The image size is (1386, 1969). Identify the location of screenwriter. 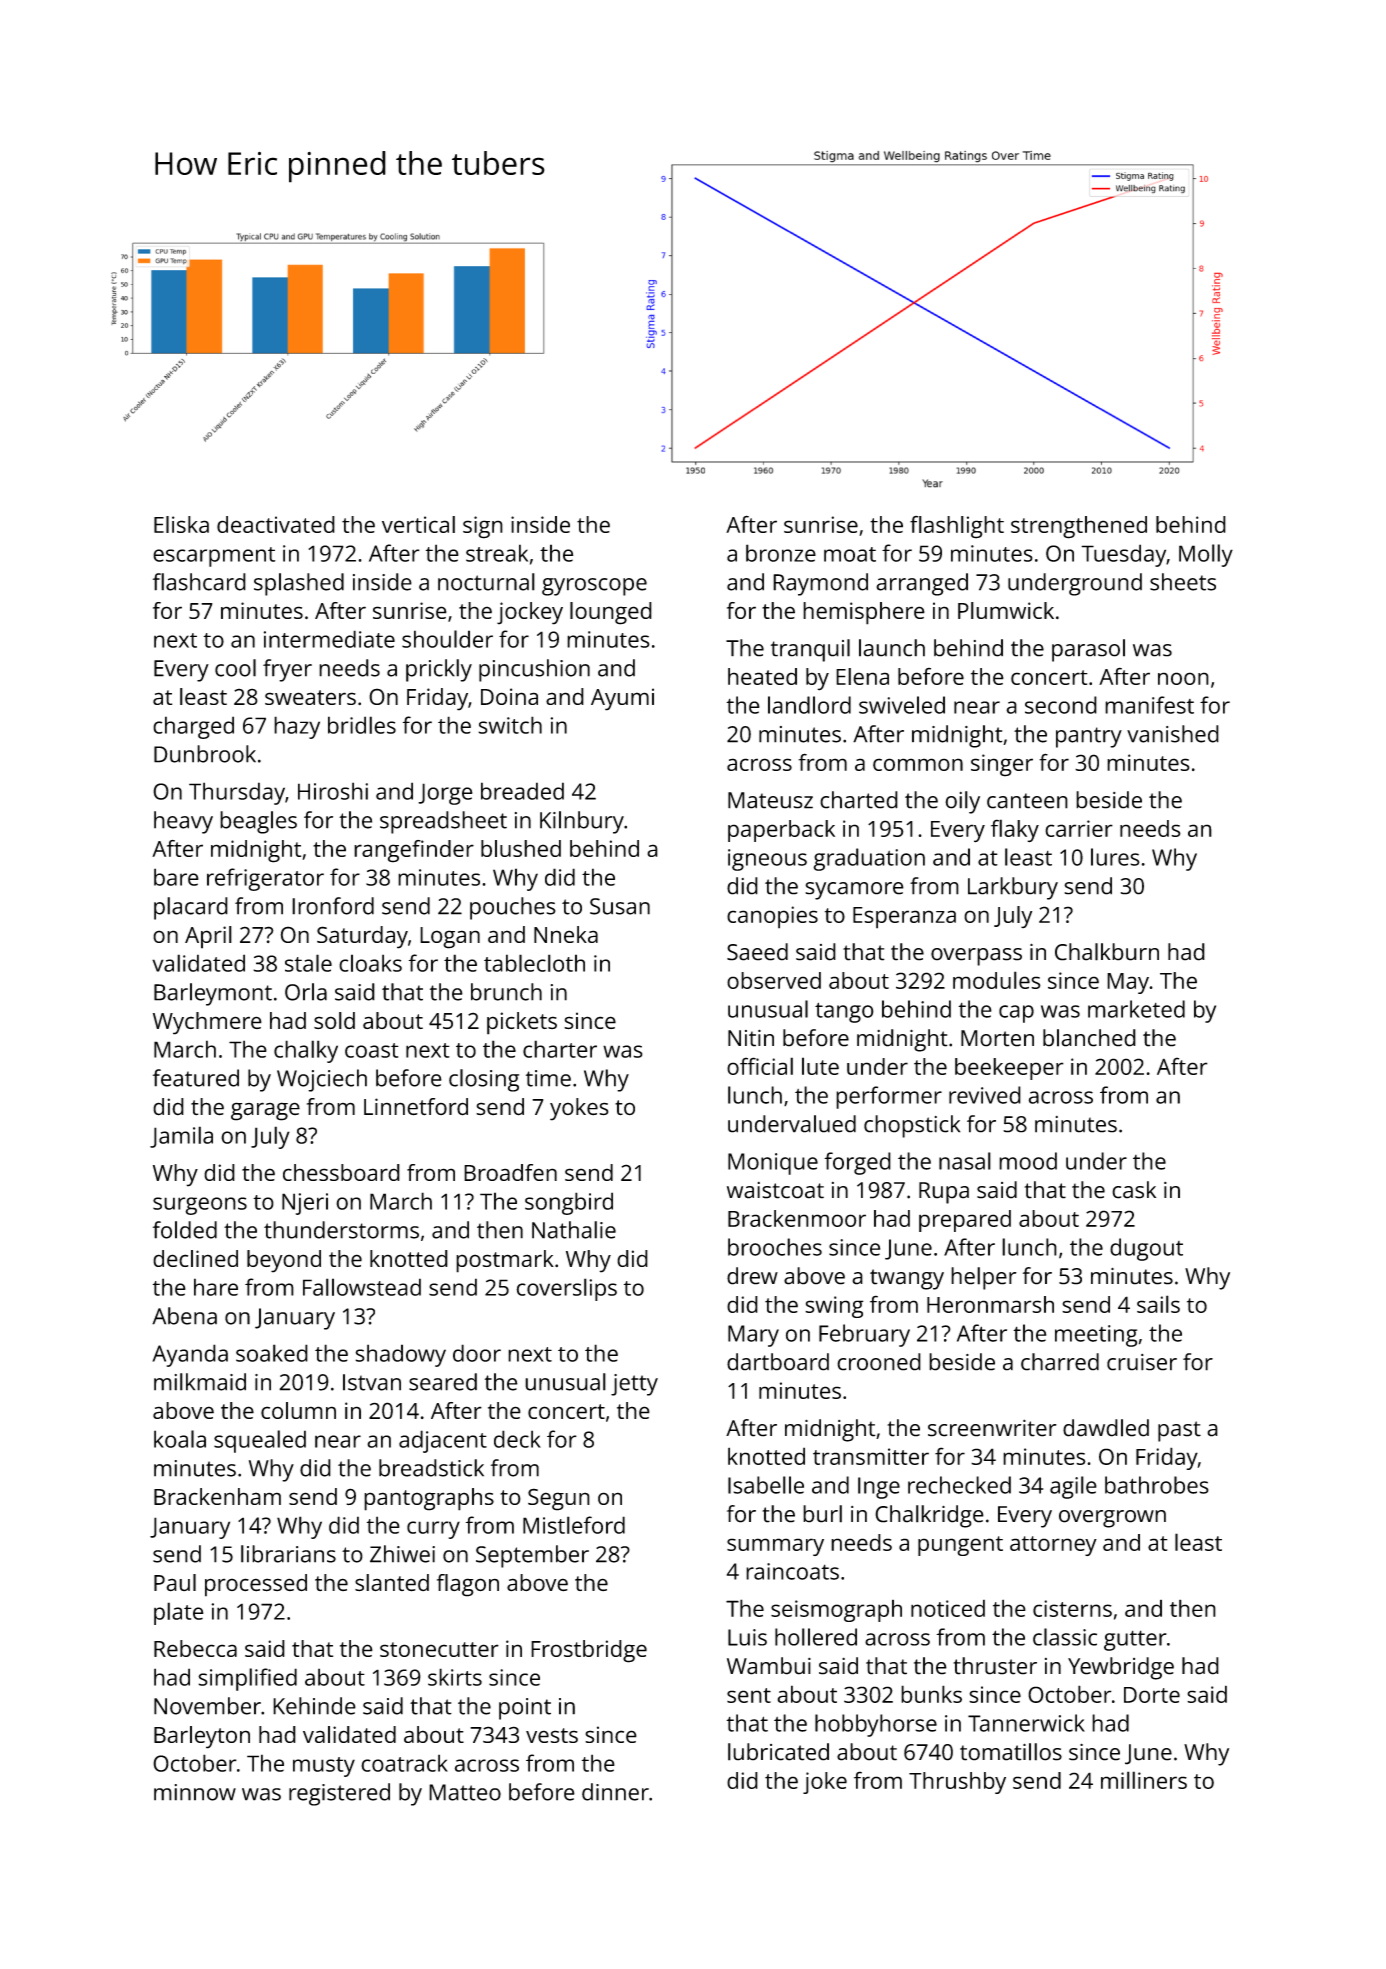
(992, 1428).
